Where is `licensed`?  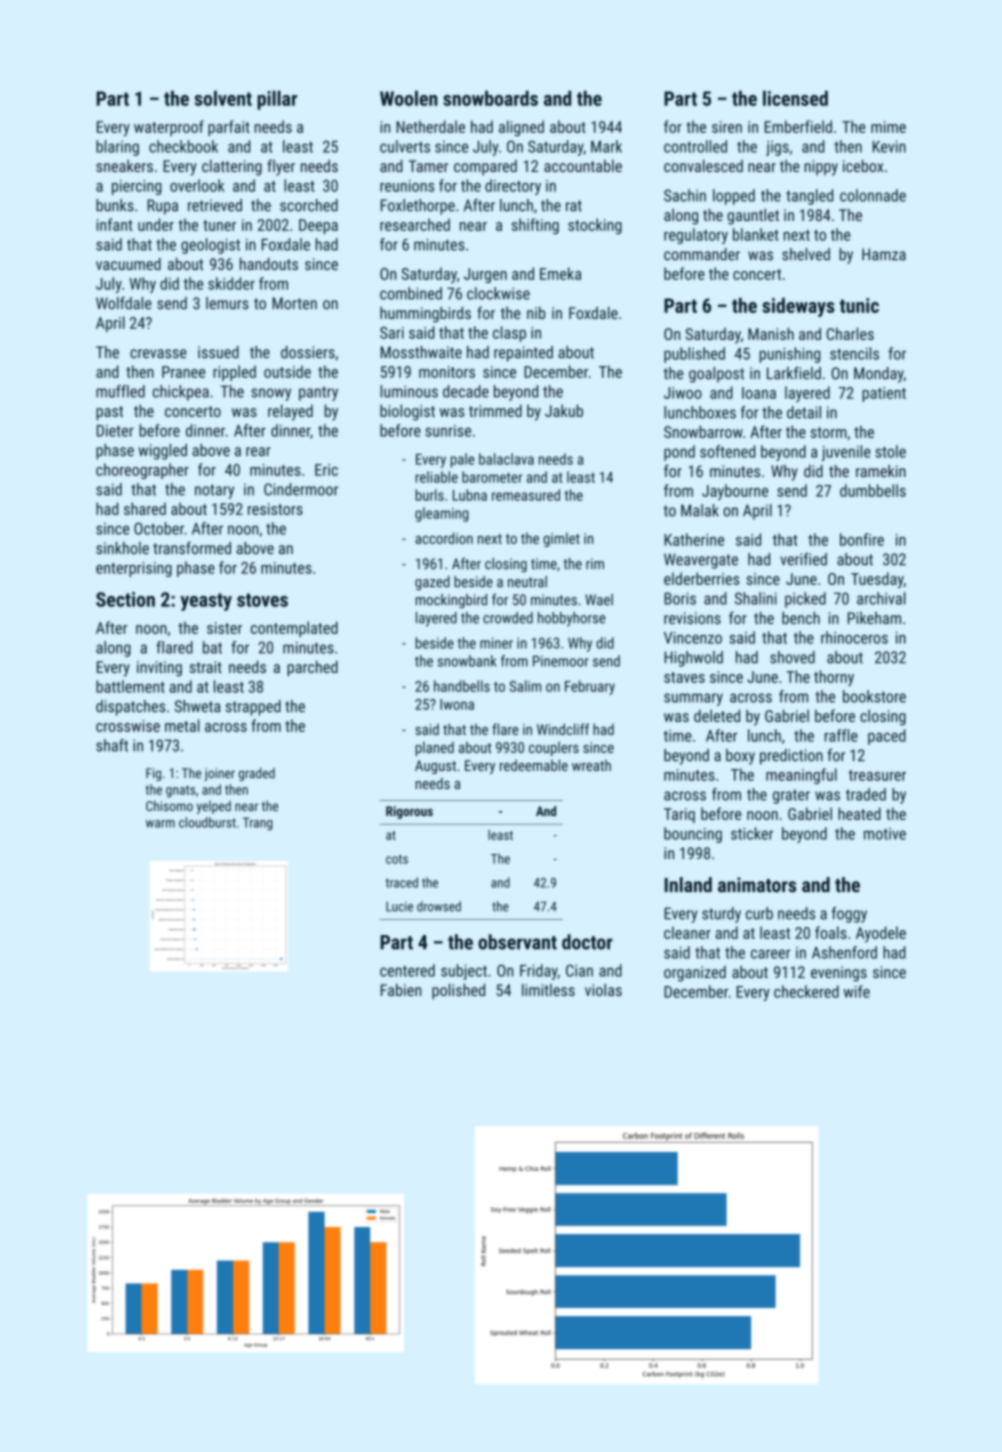 licensed is located at coordinates (795, 98).
